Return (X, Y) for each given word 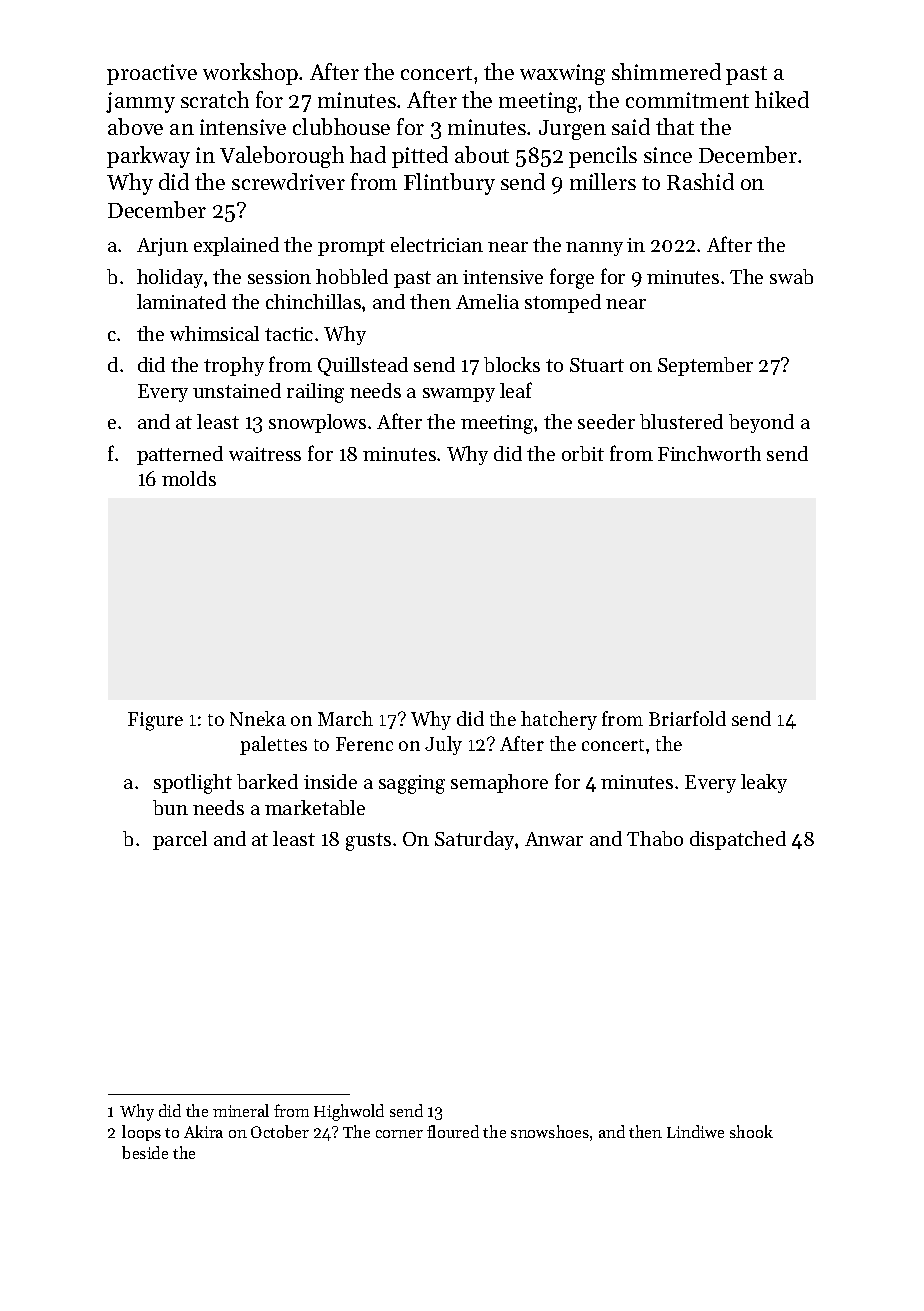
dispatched (738, 840)
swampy (459, 395)
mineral (241, 1110)
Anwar (554, 839)
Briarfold (687, 718)
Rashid (700, 181)
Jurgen (572, 130)
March (345, 718)
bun (170, 807)
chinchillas (313, 301)
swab (791, 276)
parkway (148, 157)
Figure (155, 721)
